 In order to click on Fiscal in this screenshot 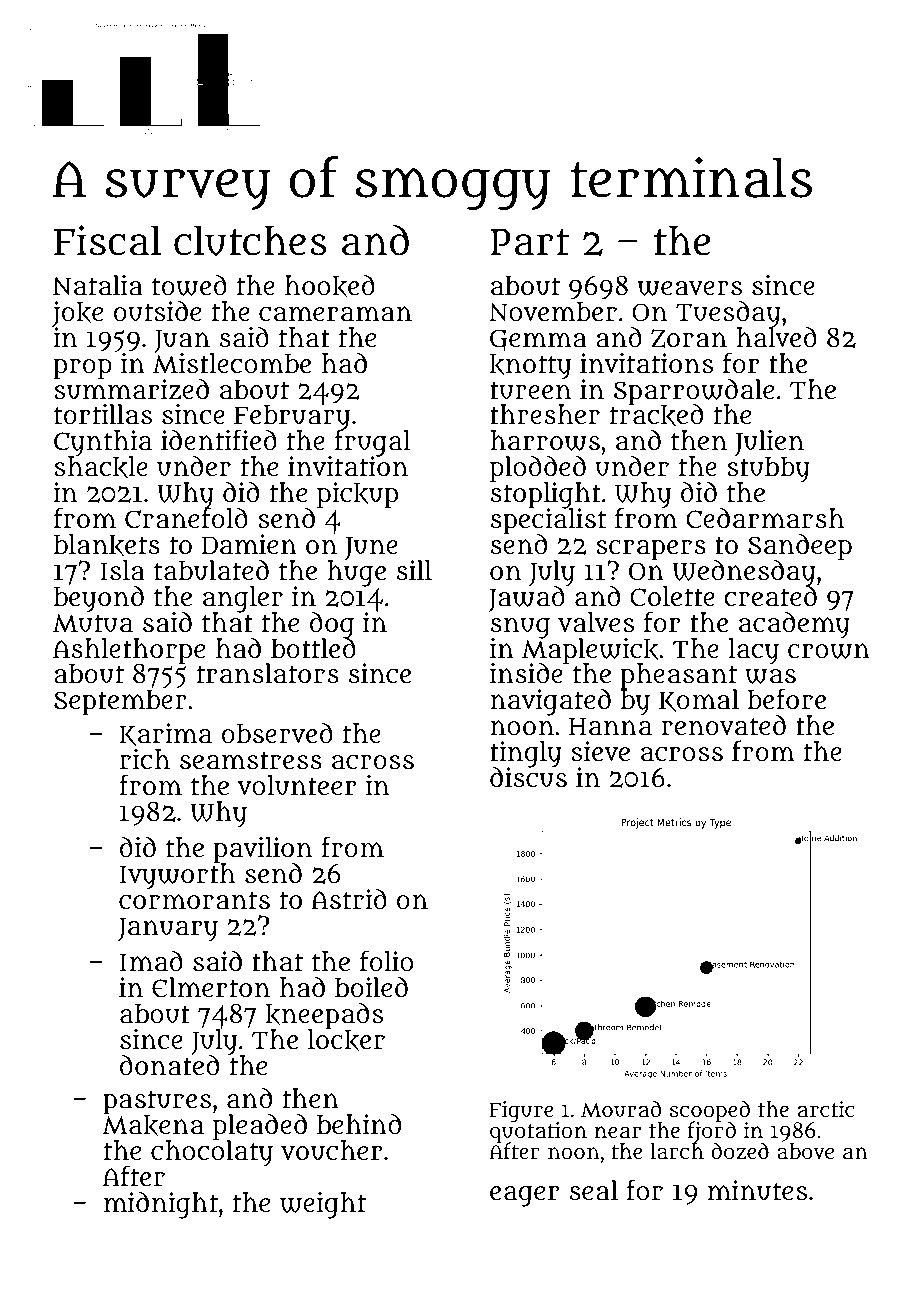, I will do `click(107, 240)`.
